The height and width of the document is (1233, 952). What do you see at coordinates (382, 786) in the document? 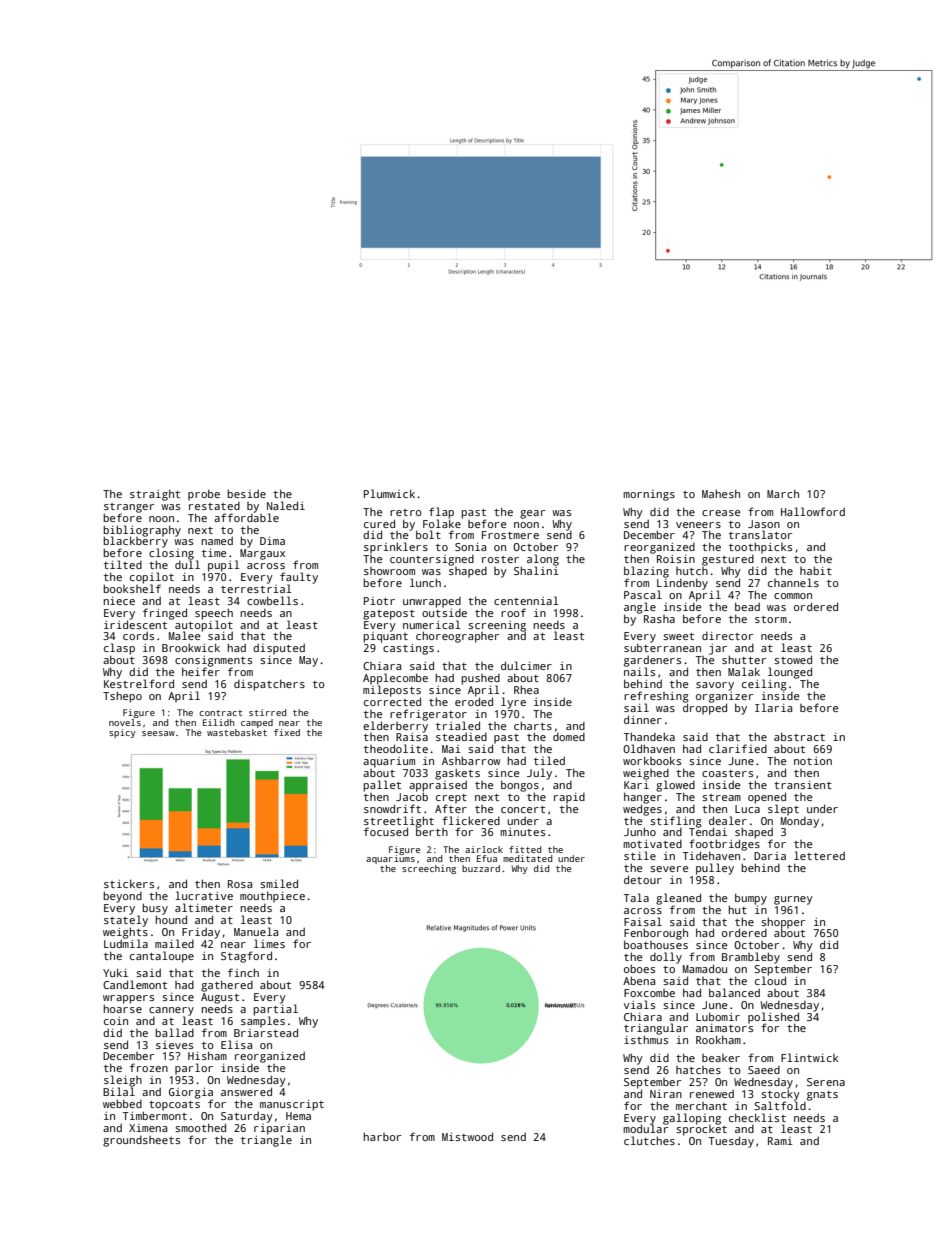
I see `pallet` at bounding box center [382, 786].
